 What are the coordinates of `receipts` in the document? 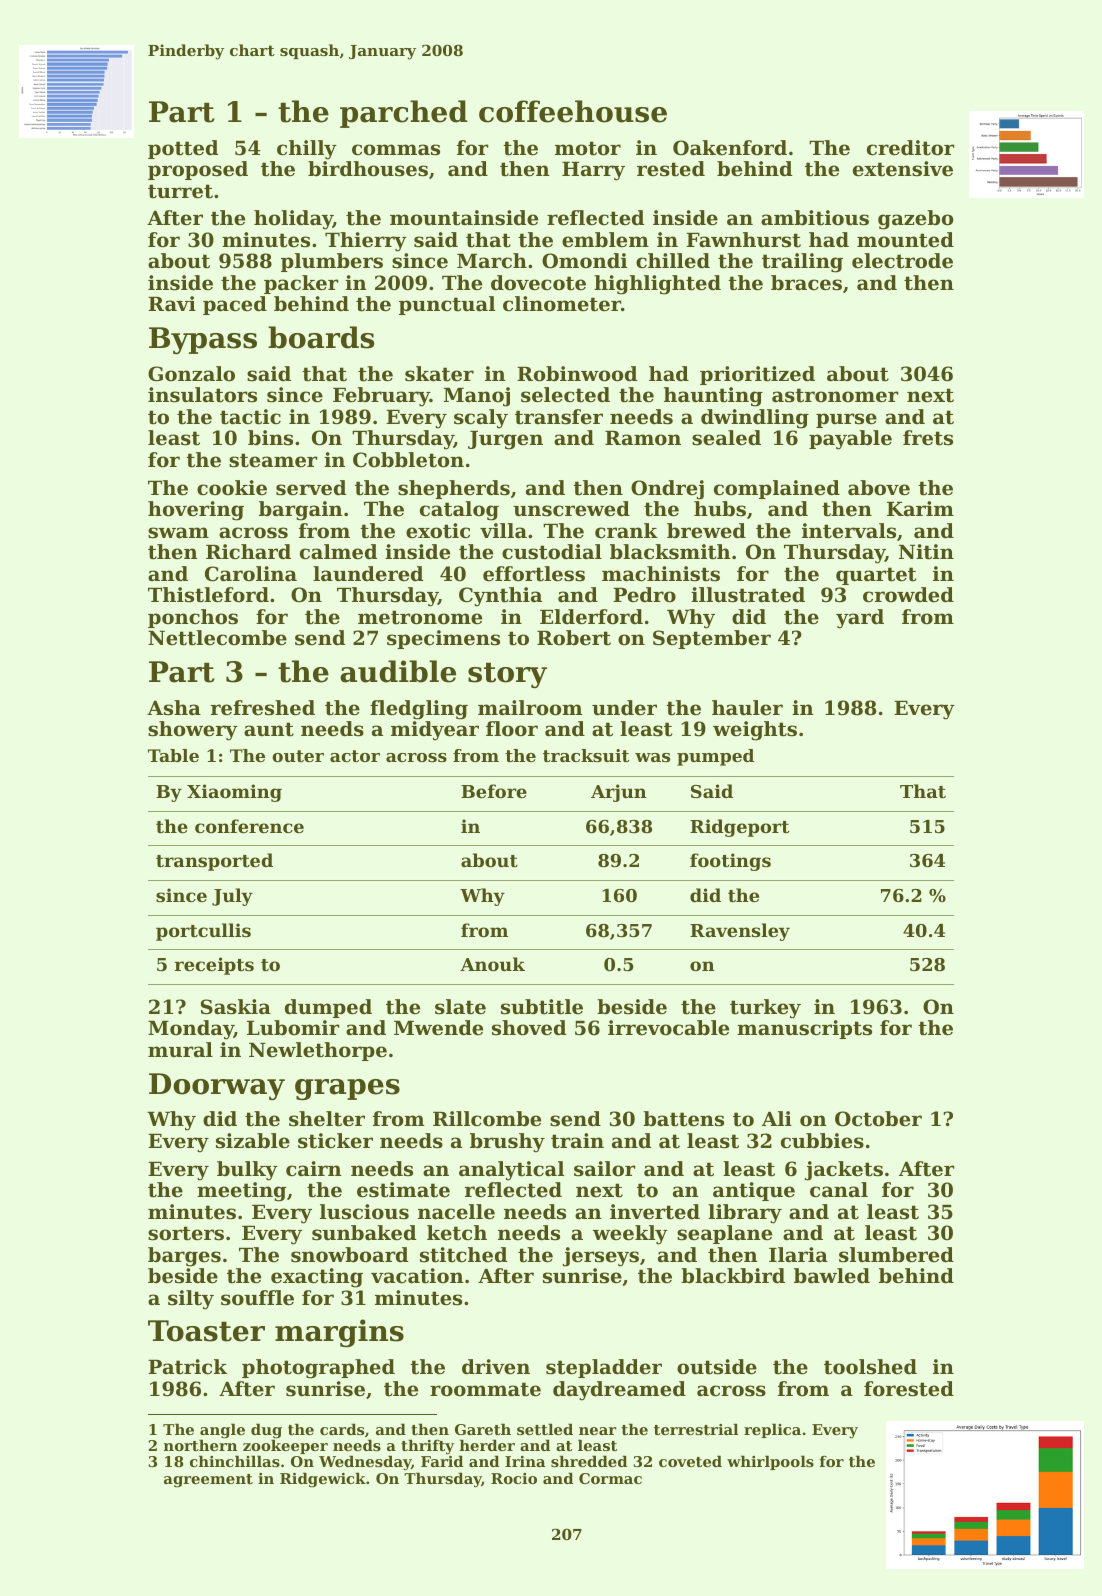 It's located at (214, 966).
